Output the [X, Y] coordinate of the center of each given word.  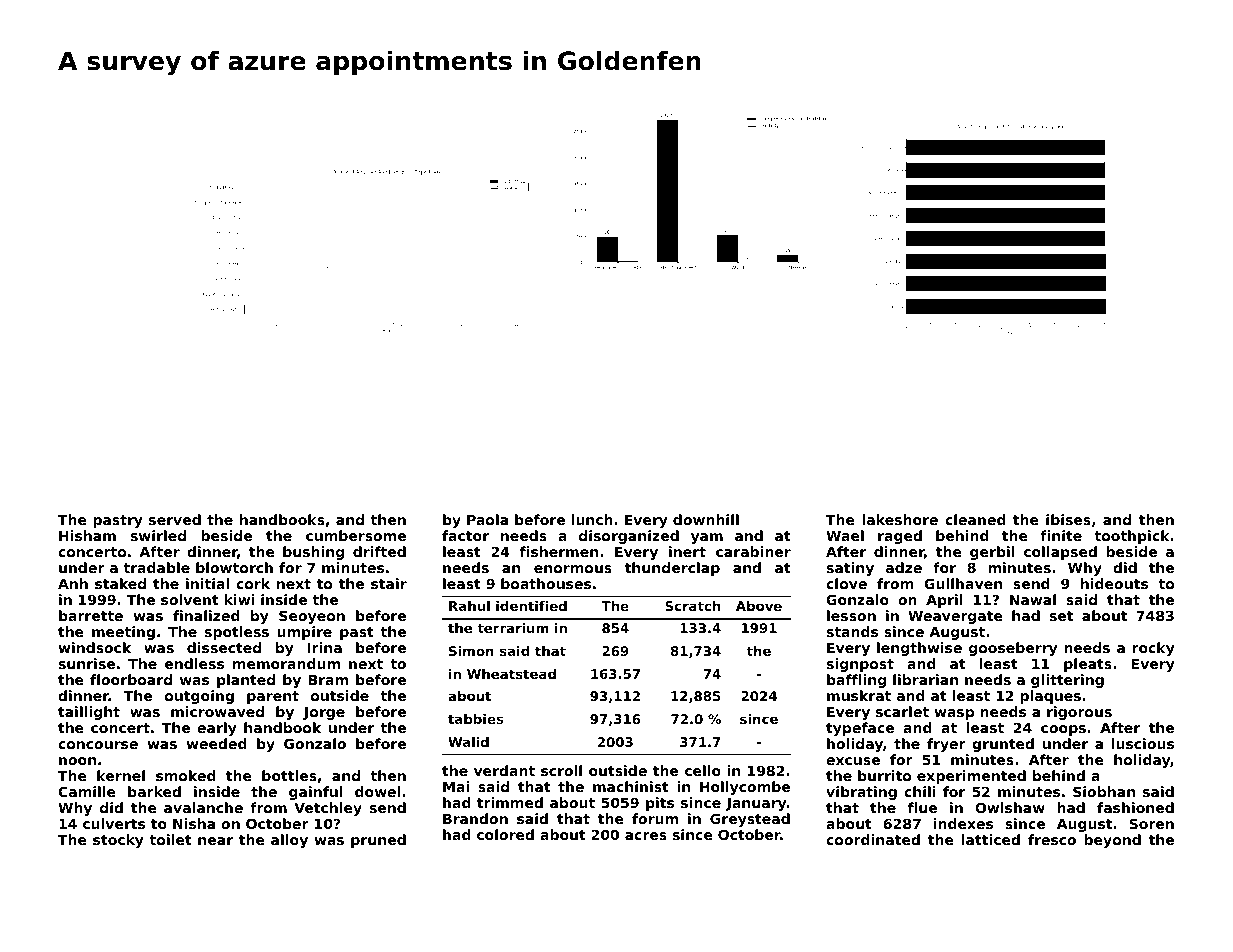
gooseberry [1013, 649]
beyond [1112, 841]
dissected [224, 647]
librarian [925, 679]
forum [655, 818]
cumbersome [356, 535]
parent [273, 697]
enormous [573, 569]
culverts [114, 823]
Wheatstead [511, 674]
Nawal [1033, 599]
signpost [860, 665]
